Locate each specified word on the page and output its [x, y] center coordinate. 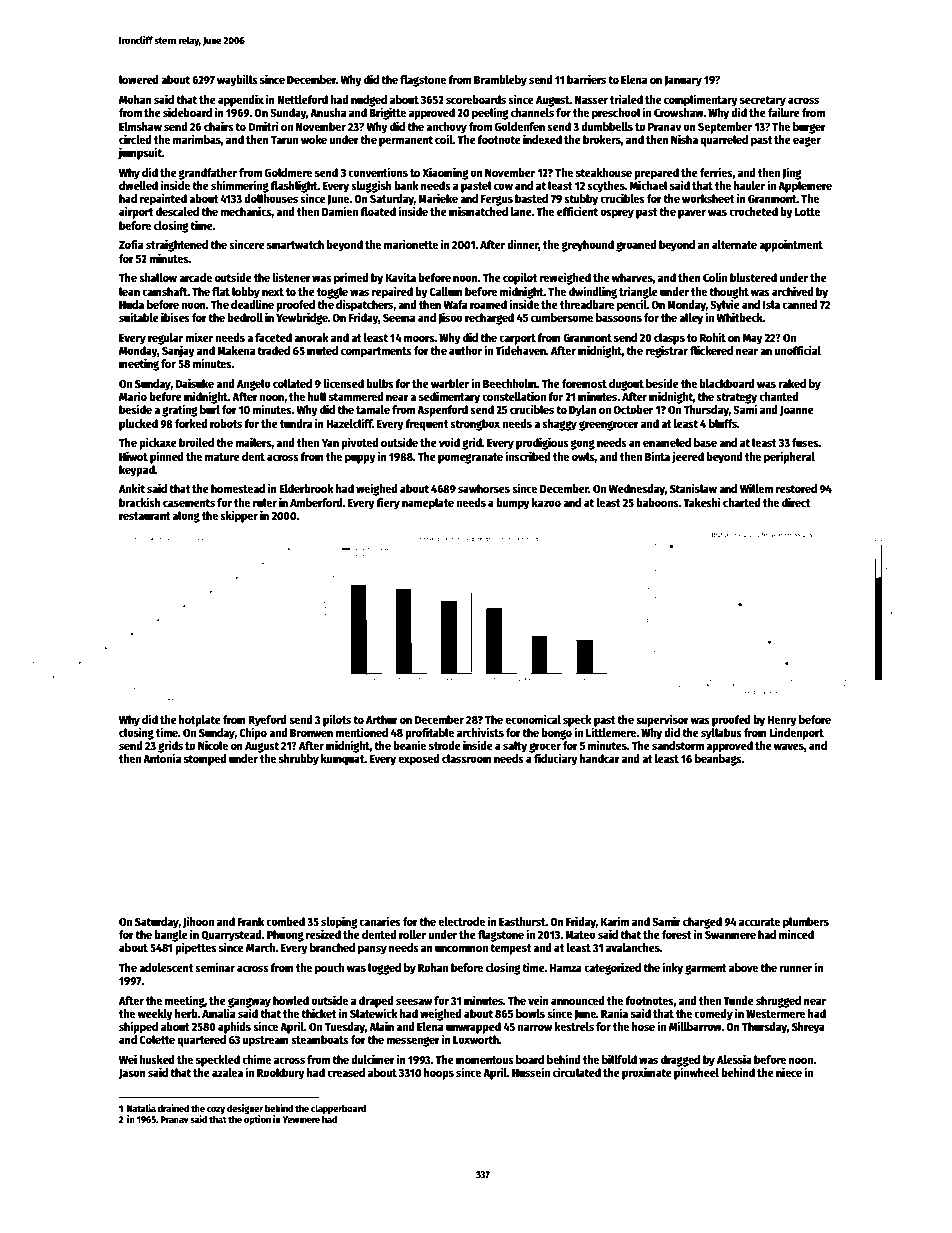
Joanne [797, 411]
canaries [380, 921]
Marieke [438, 198]
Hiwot [133, 456]
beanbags [718, 760]
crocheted [753, 211]
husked [157, 1059]
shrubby [299, 760]
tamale [373, 409]
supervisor [662, 720]
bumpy [513, 504]
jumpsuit [140, 153]
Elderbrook [307, 488]
